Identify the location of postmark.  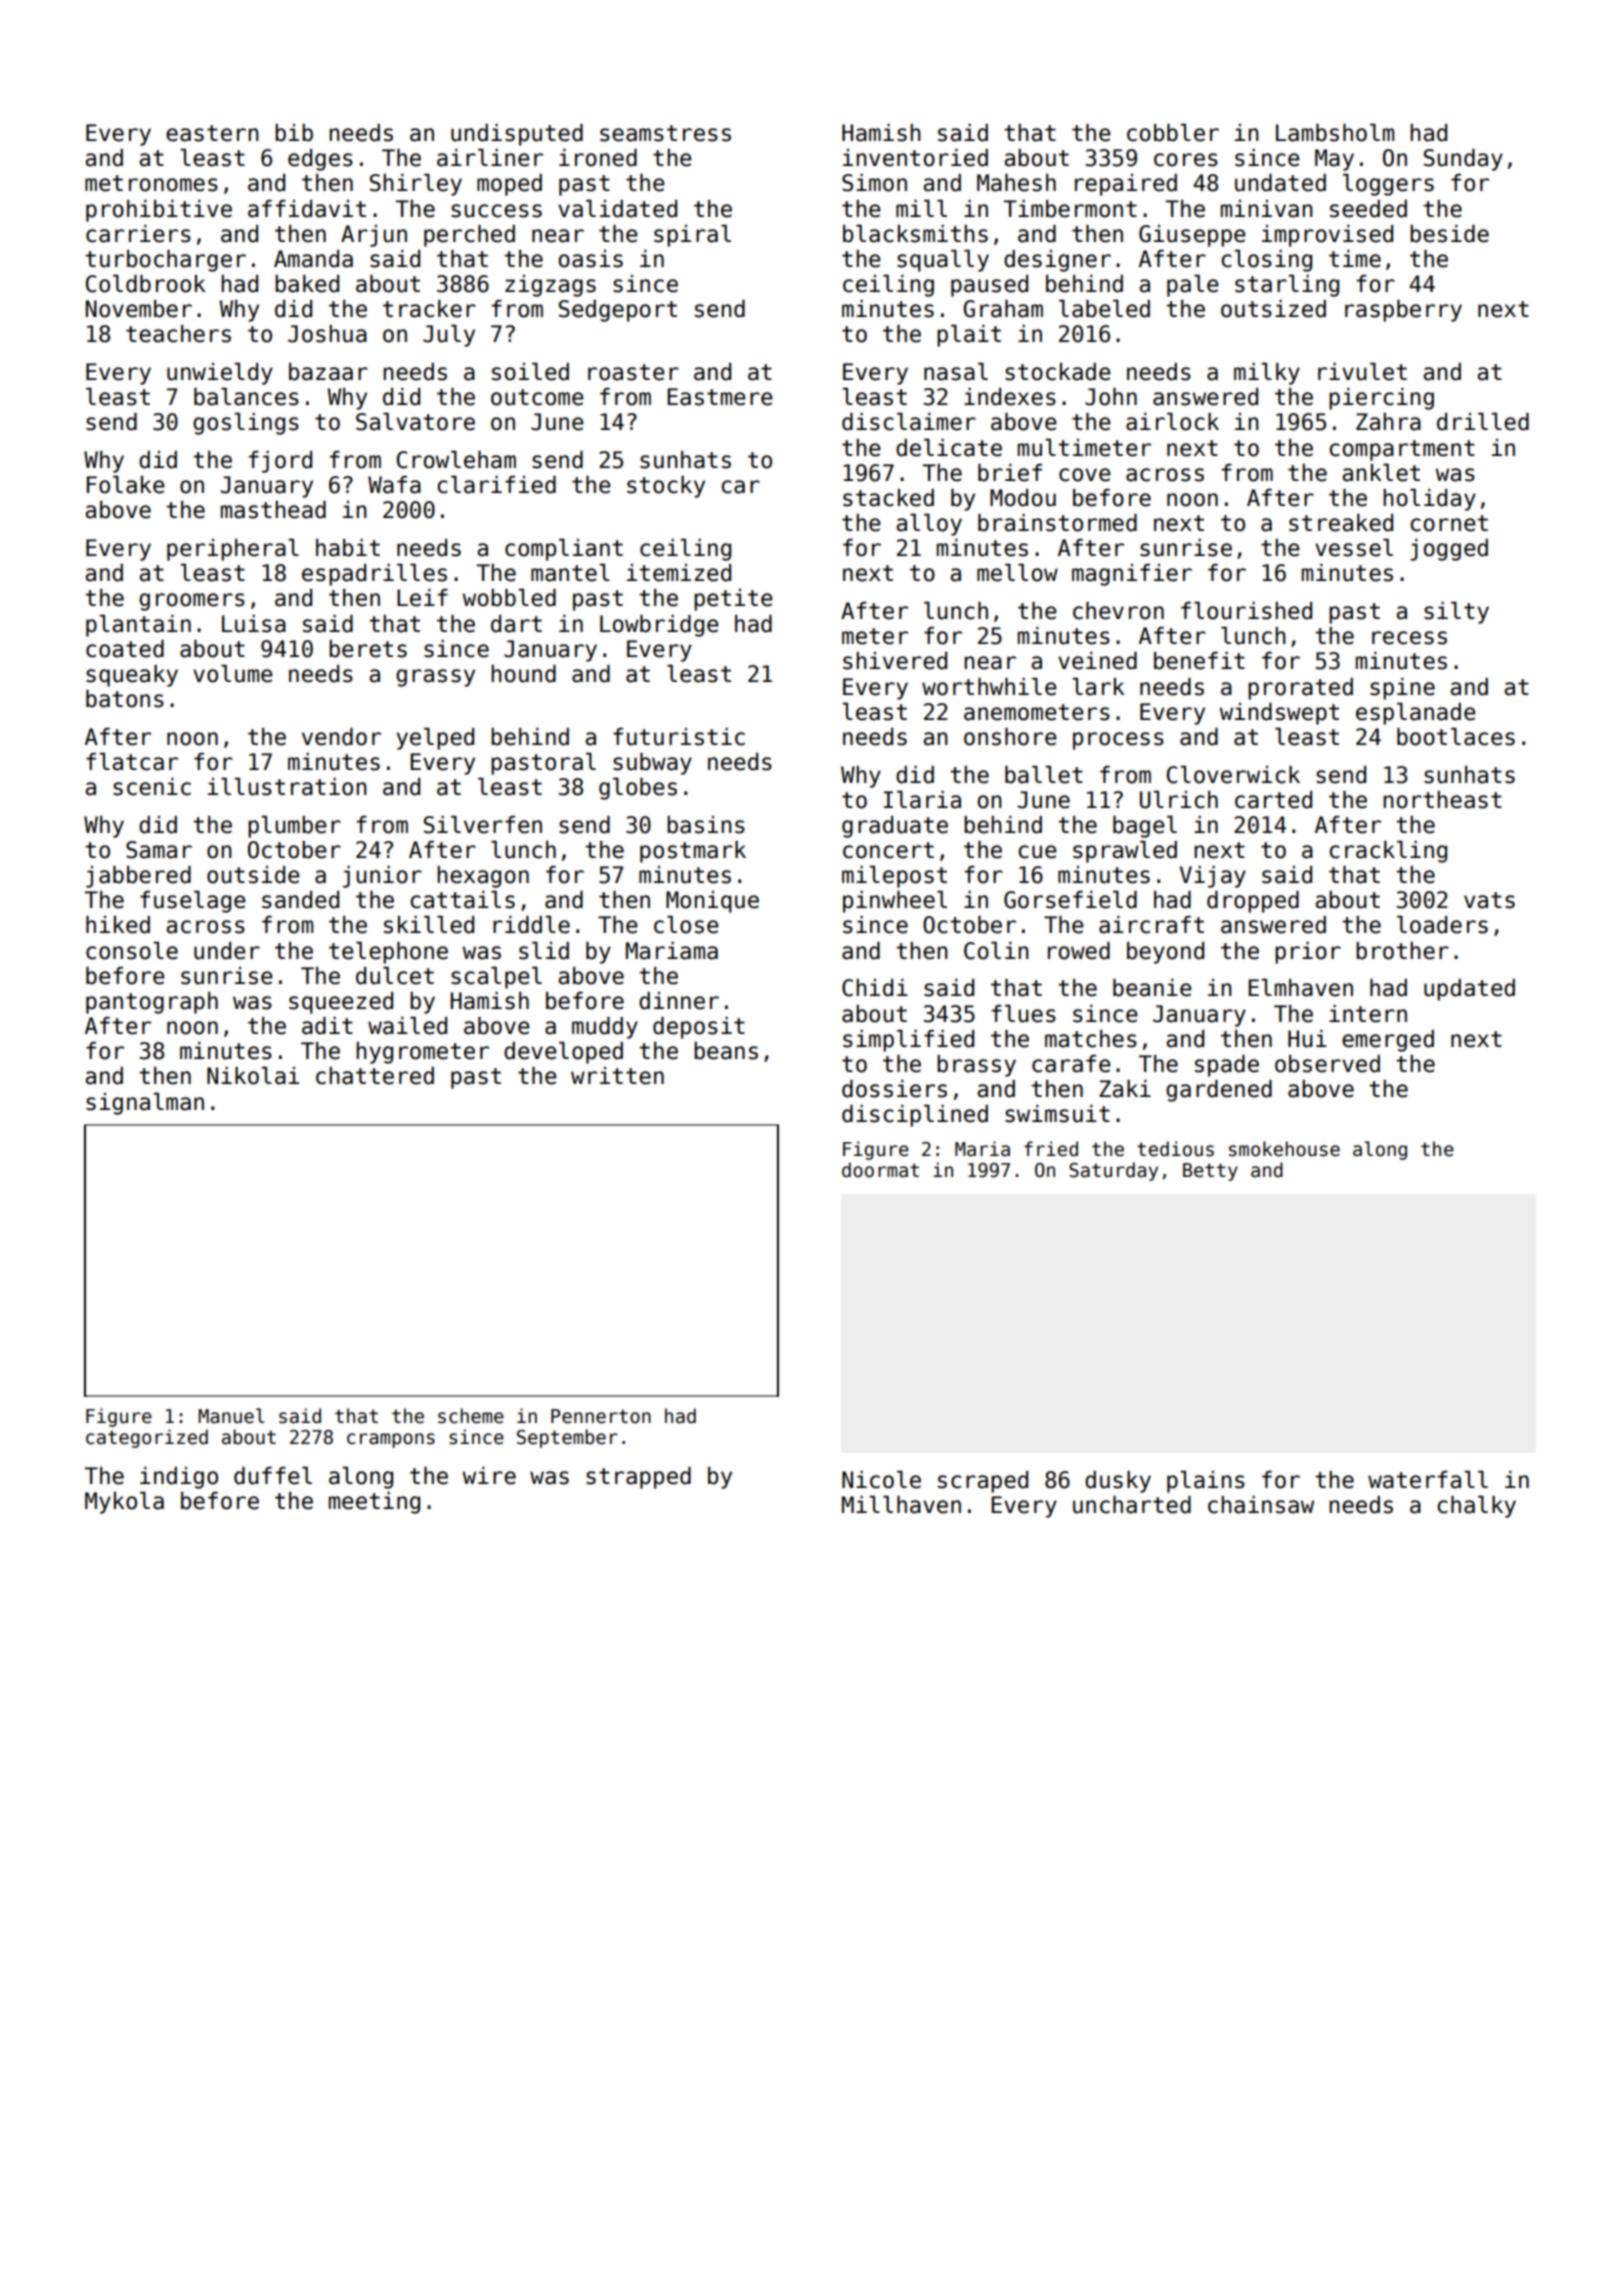
(693, 852).
